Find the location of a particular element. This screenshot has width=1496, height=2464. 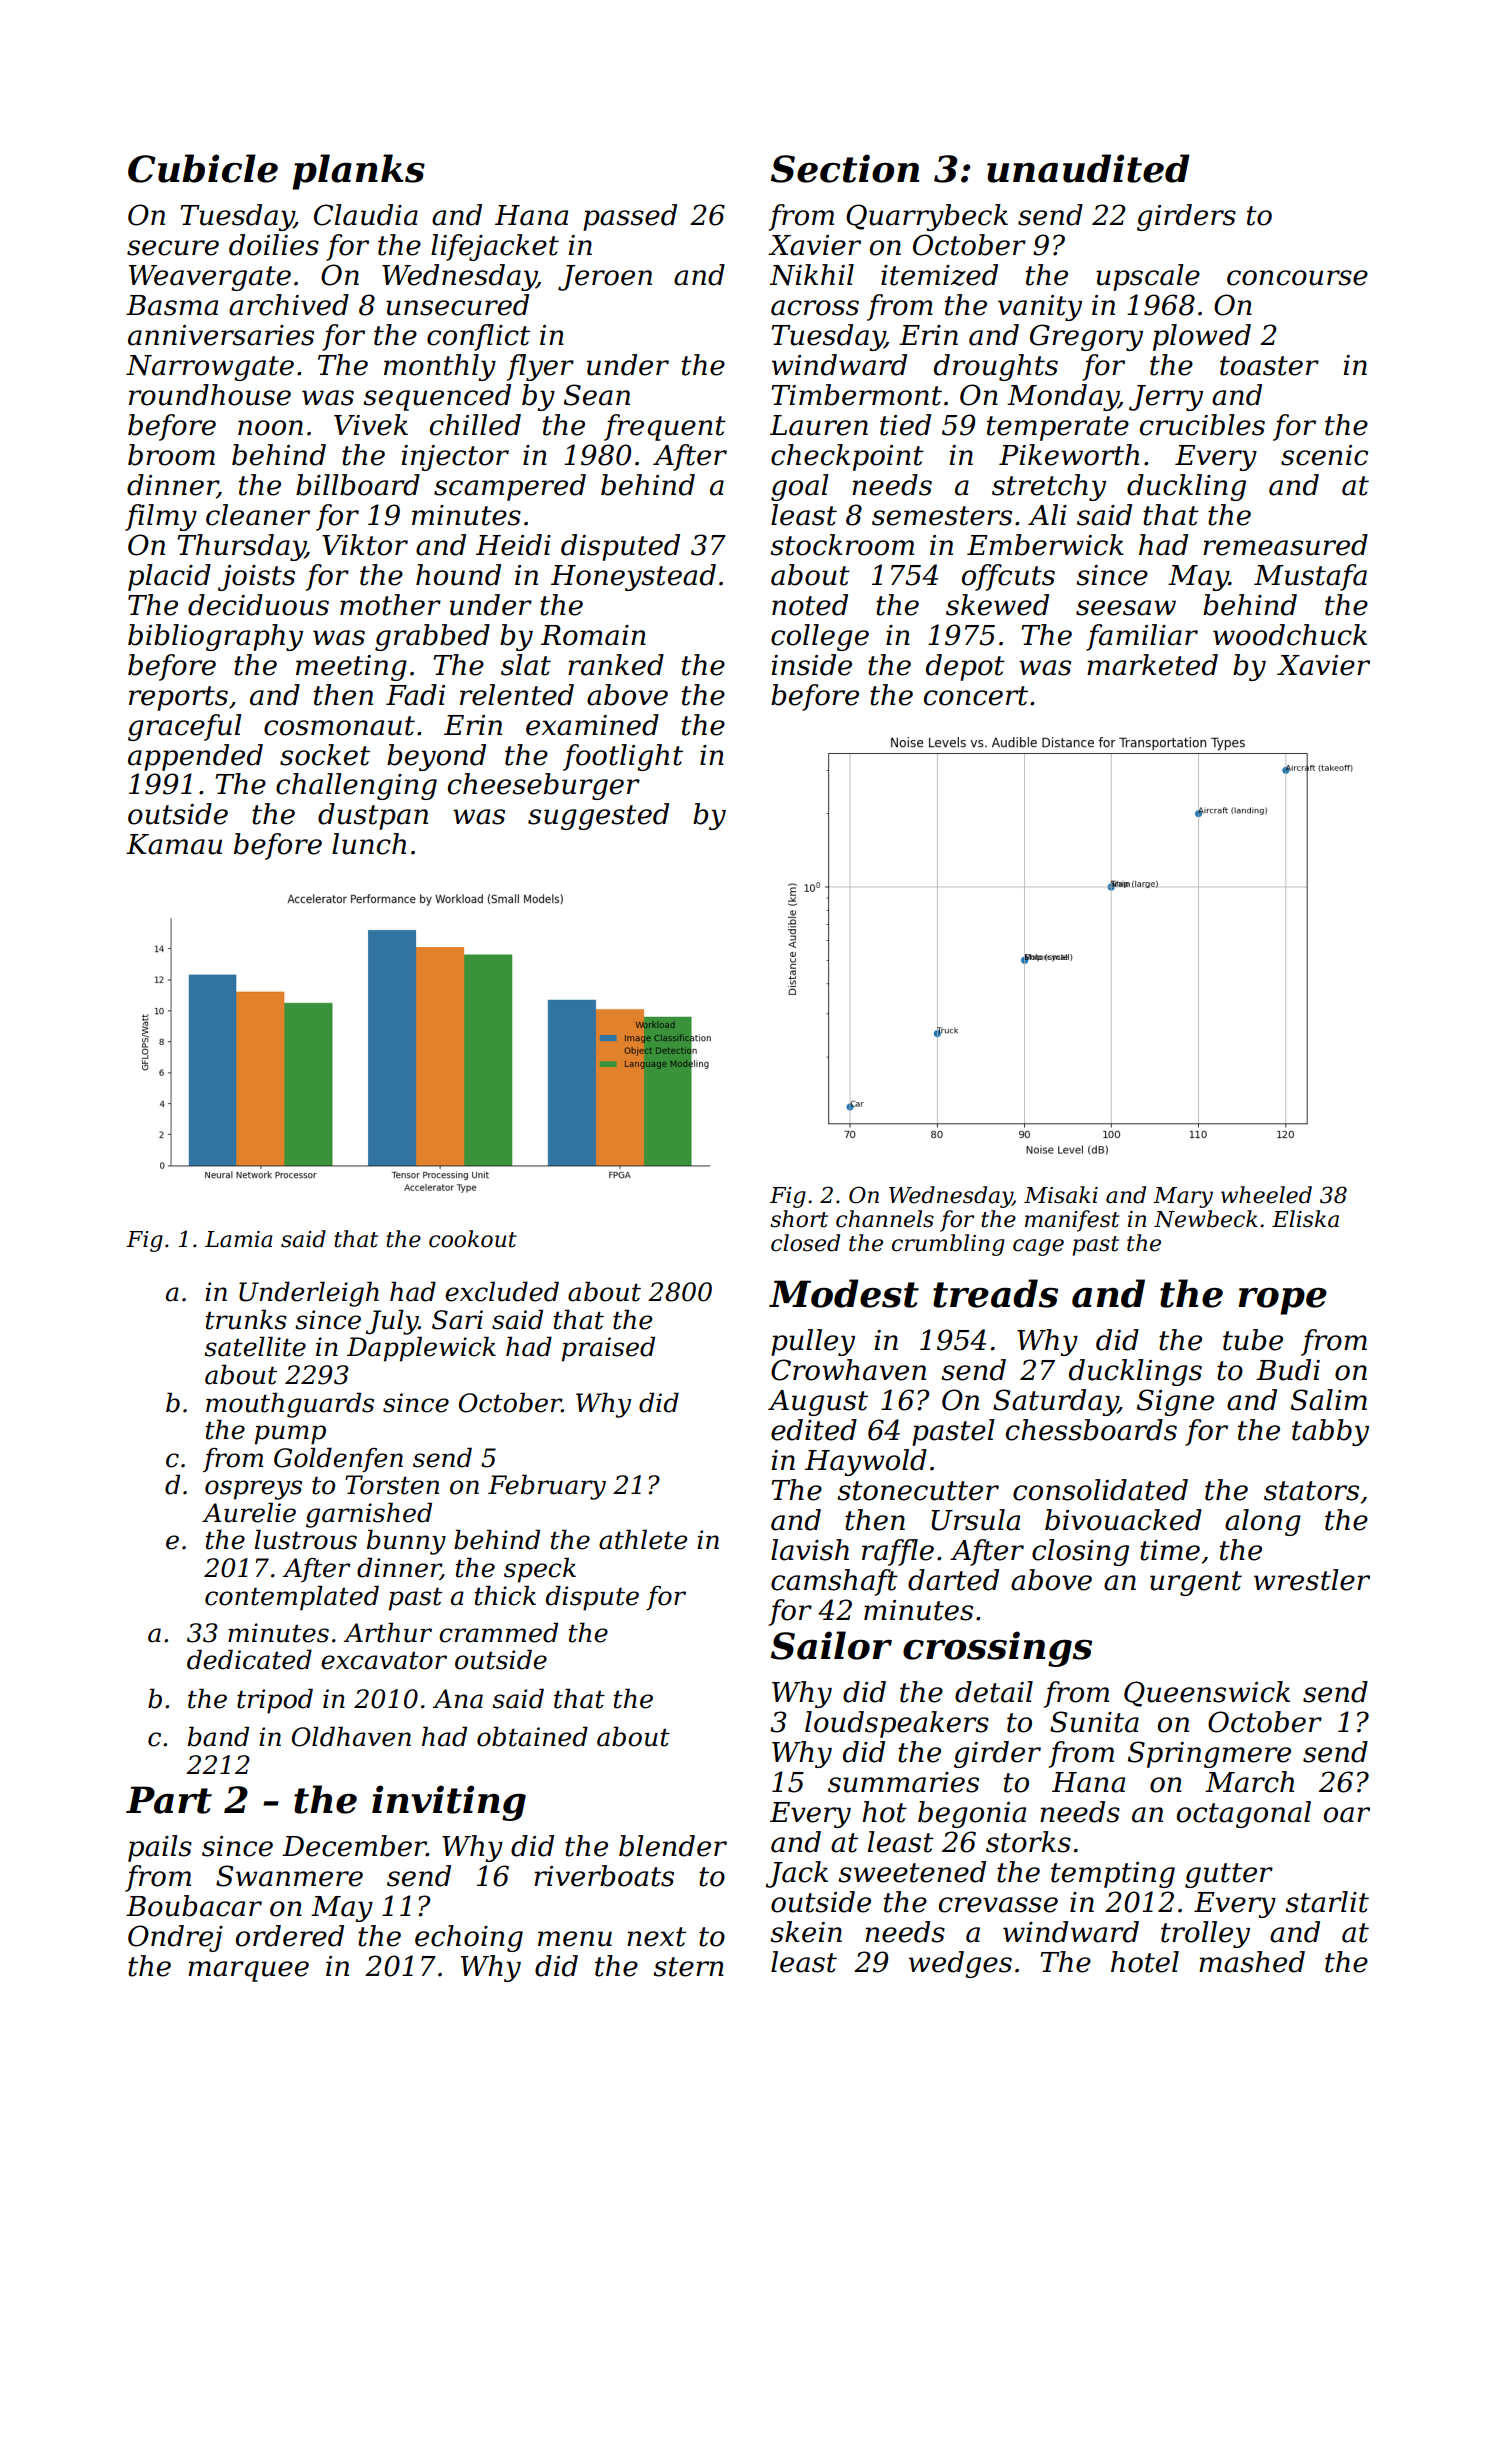

closing is located at coordinates (1080, 1552).
